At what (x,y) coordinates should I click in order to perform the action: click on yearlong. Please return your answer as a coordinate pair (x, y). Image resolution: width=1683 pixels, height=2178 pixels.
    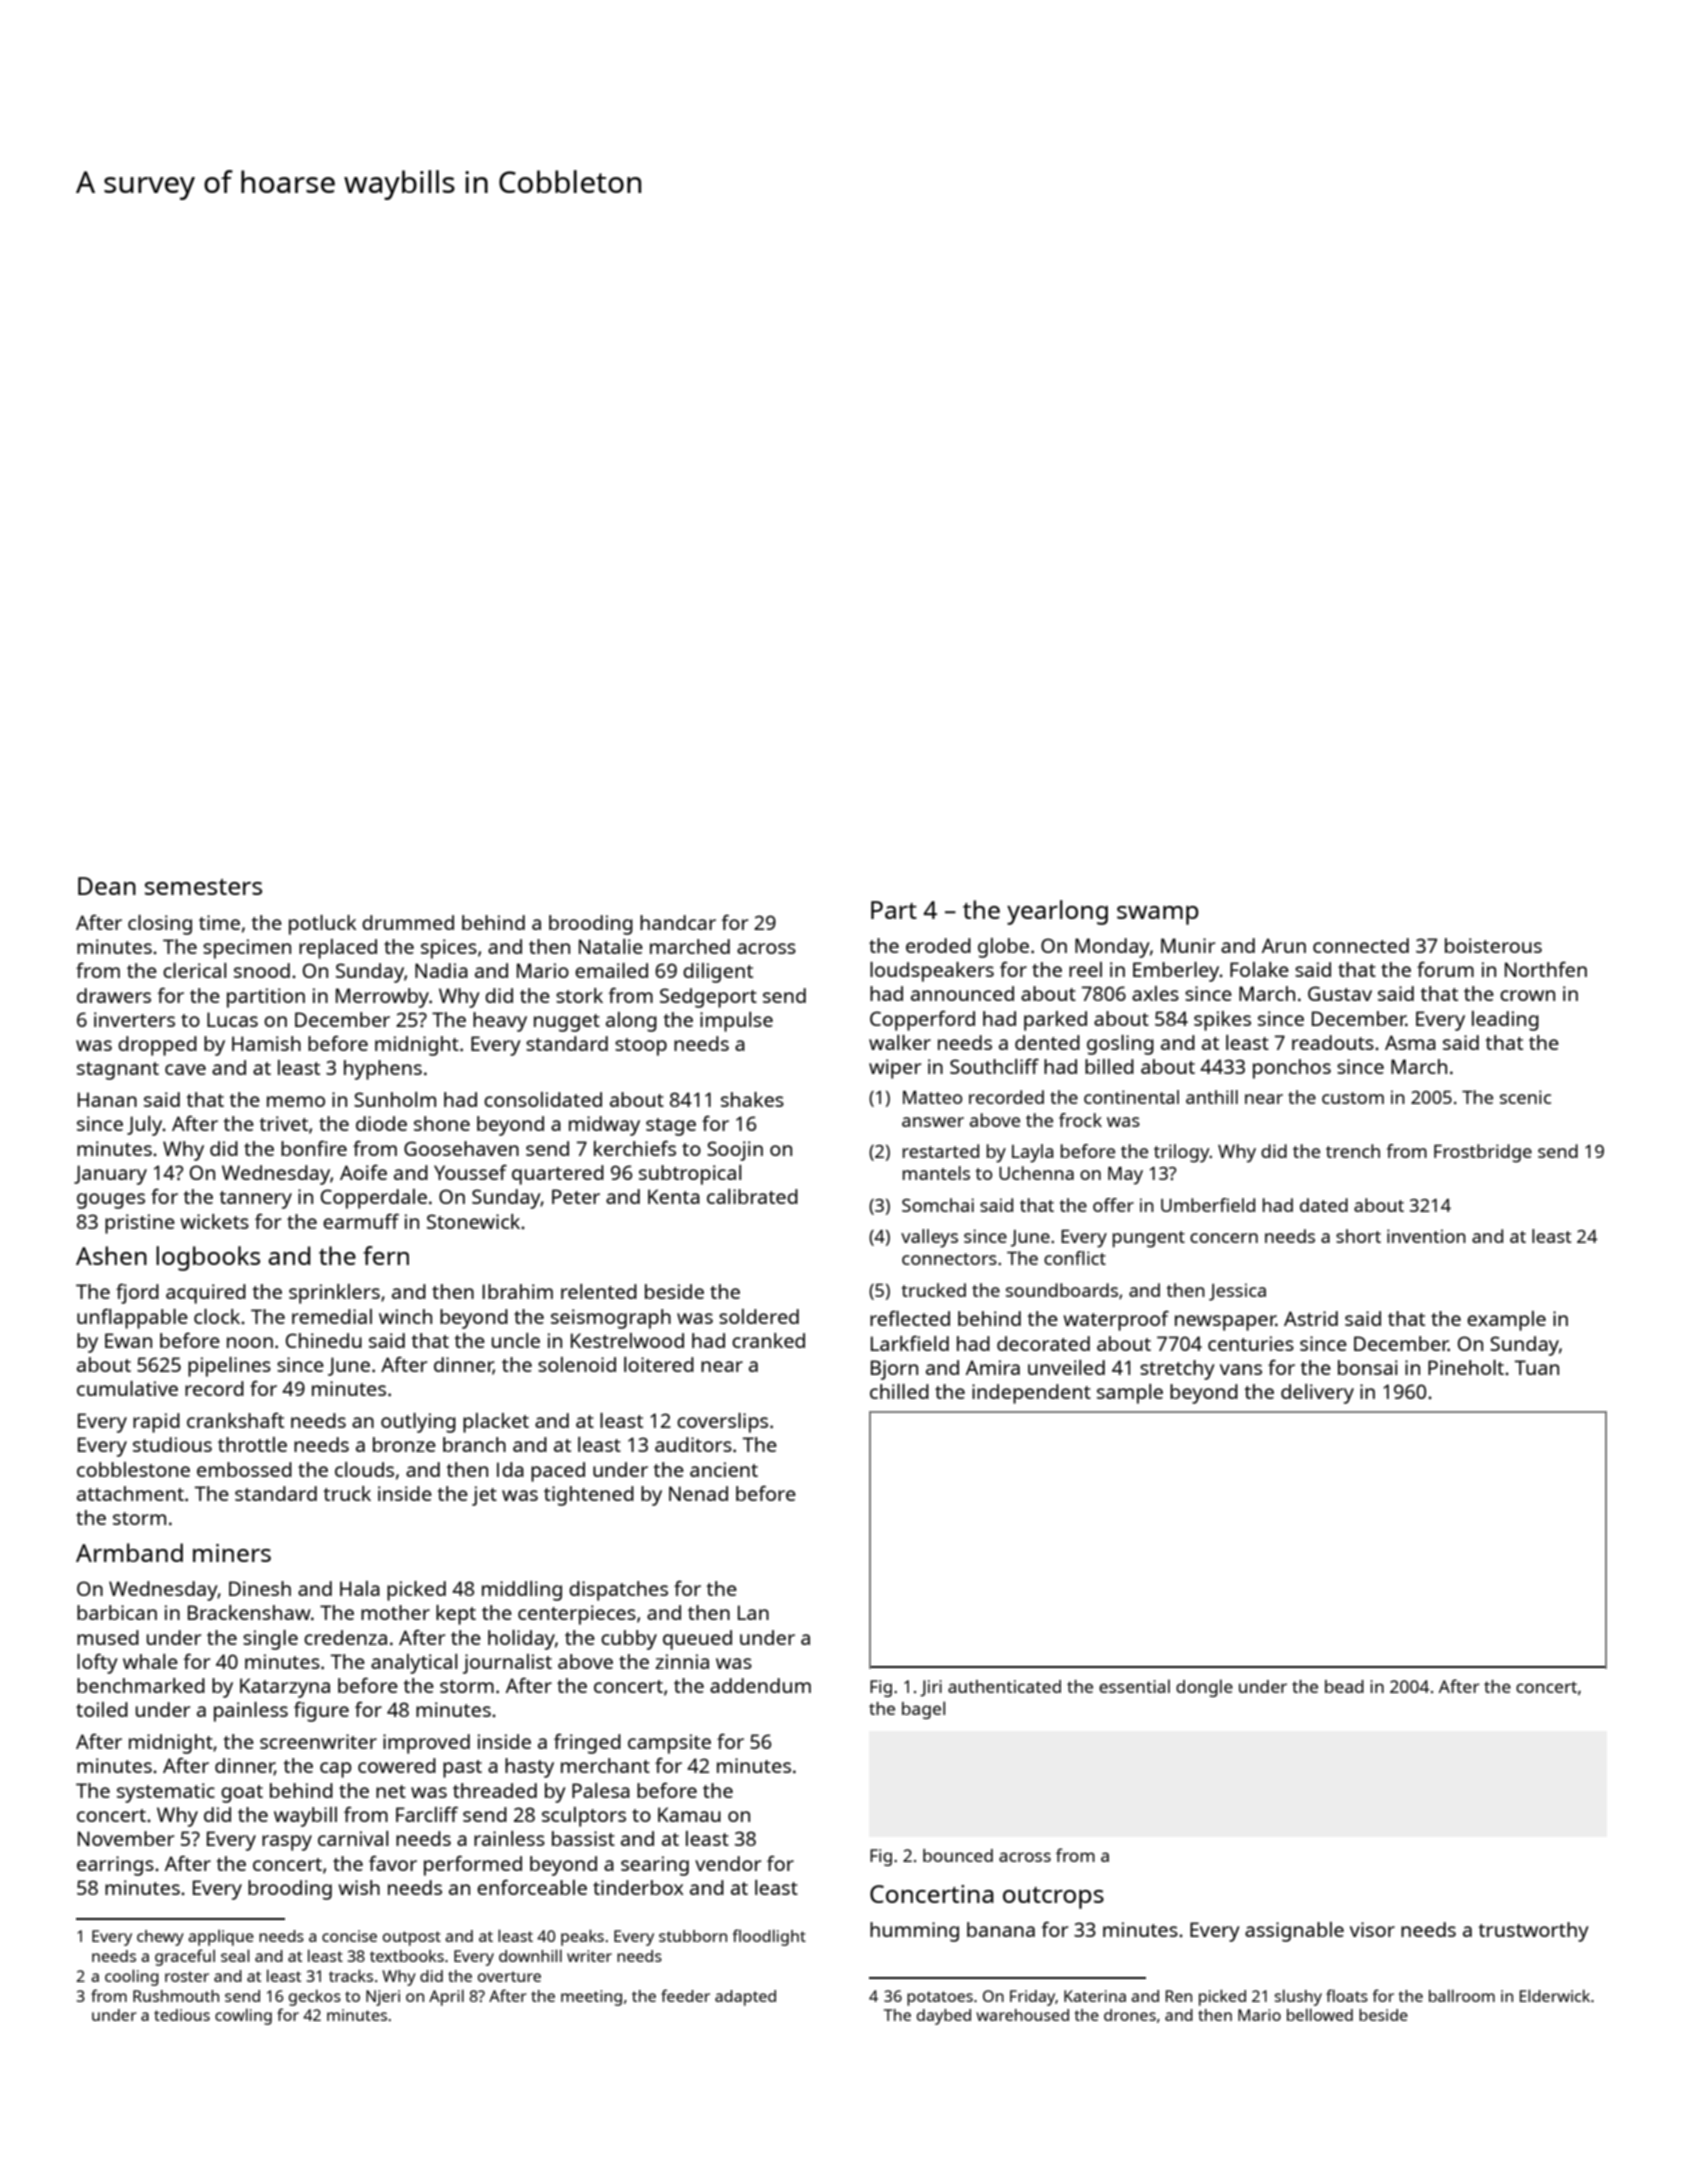
    Looking at the image, I should click on (1057, 912).
